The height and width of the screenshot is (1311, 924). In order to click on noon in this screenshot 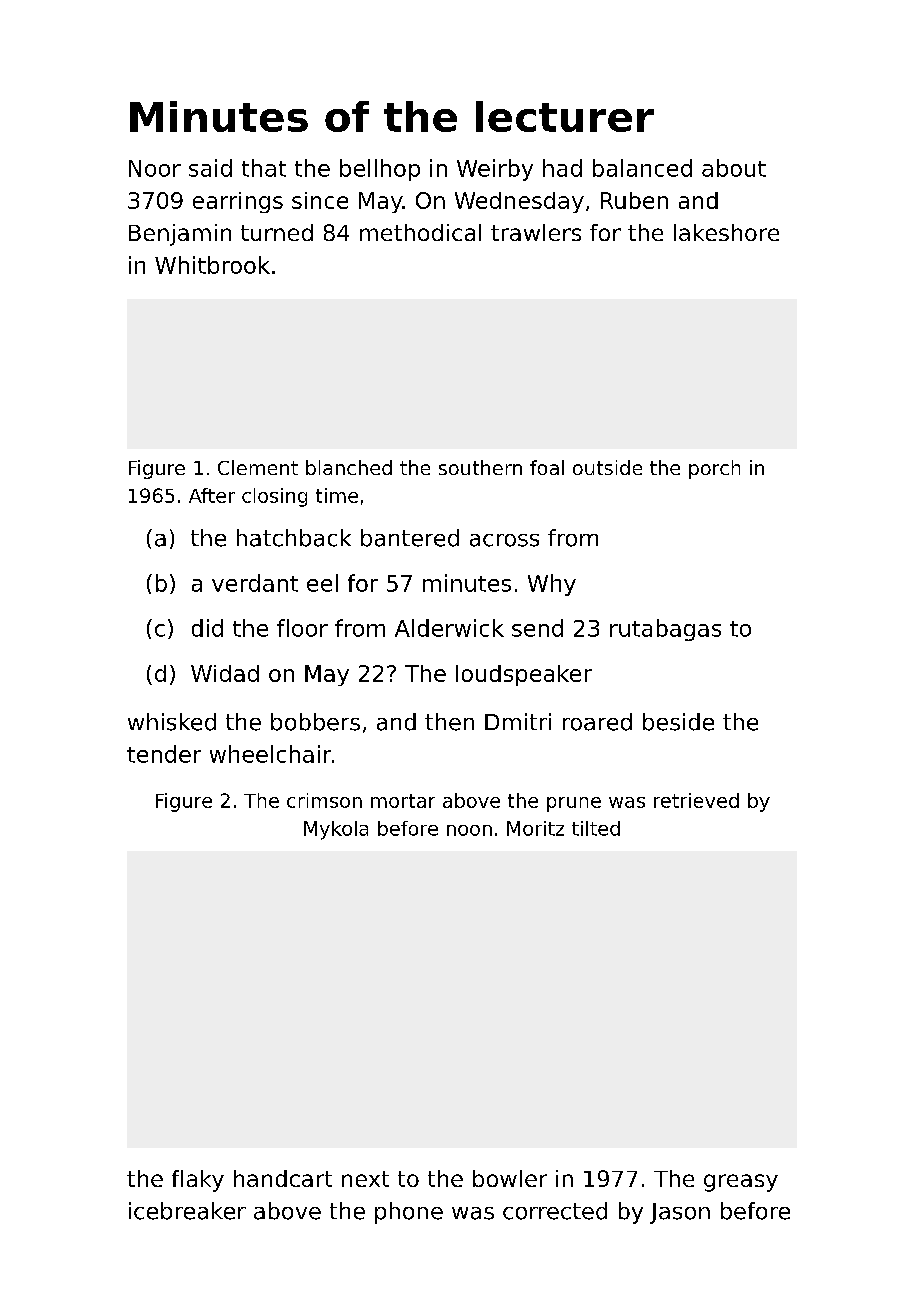, I will do `click(469, 830)`.
